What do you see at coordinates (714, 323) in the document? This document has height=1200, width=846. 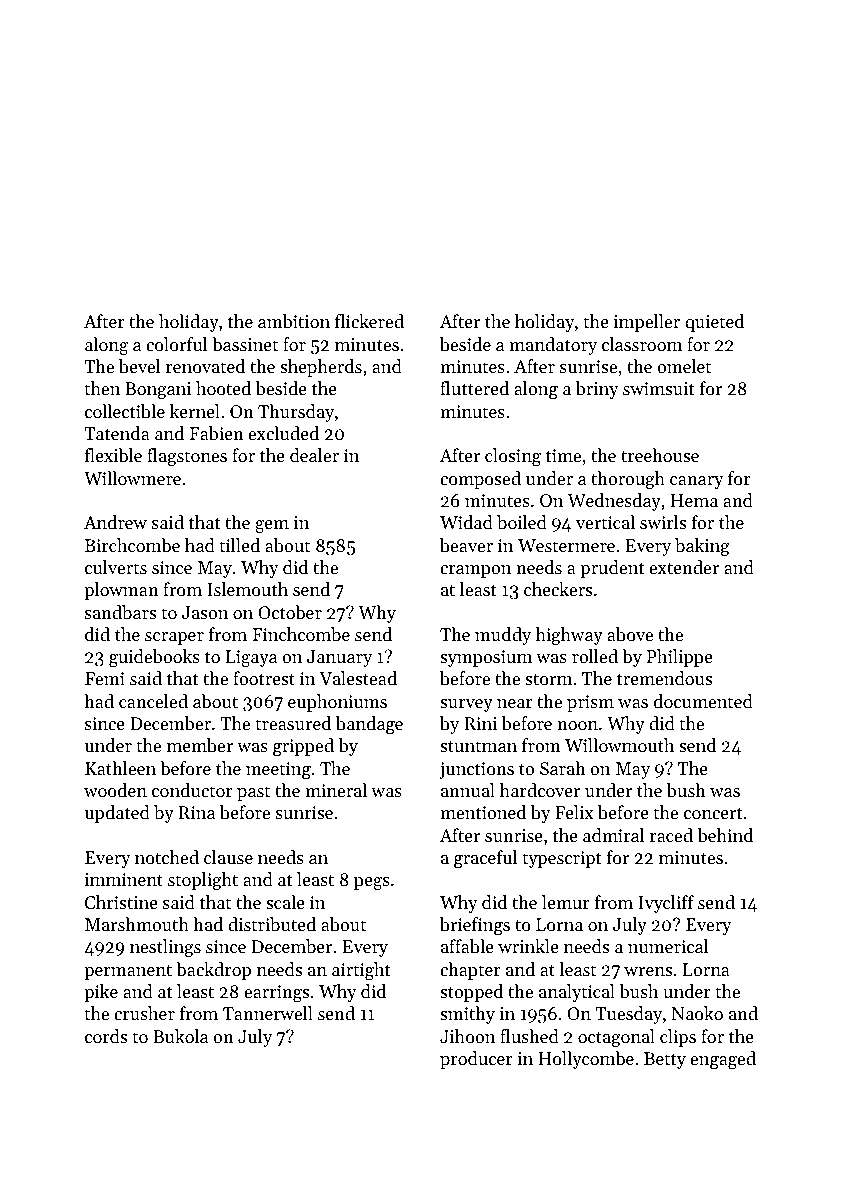 I see `quieted` at bounding box center [714, 323].
